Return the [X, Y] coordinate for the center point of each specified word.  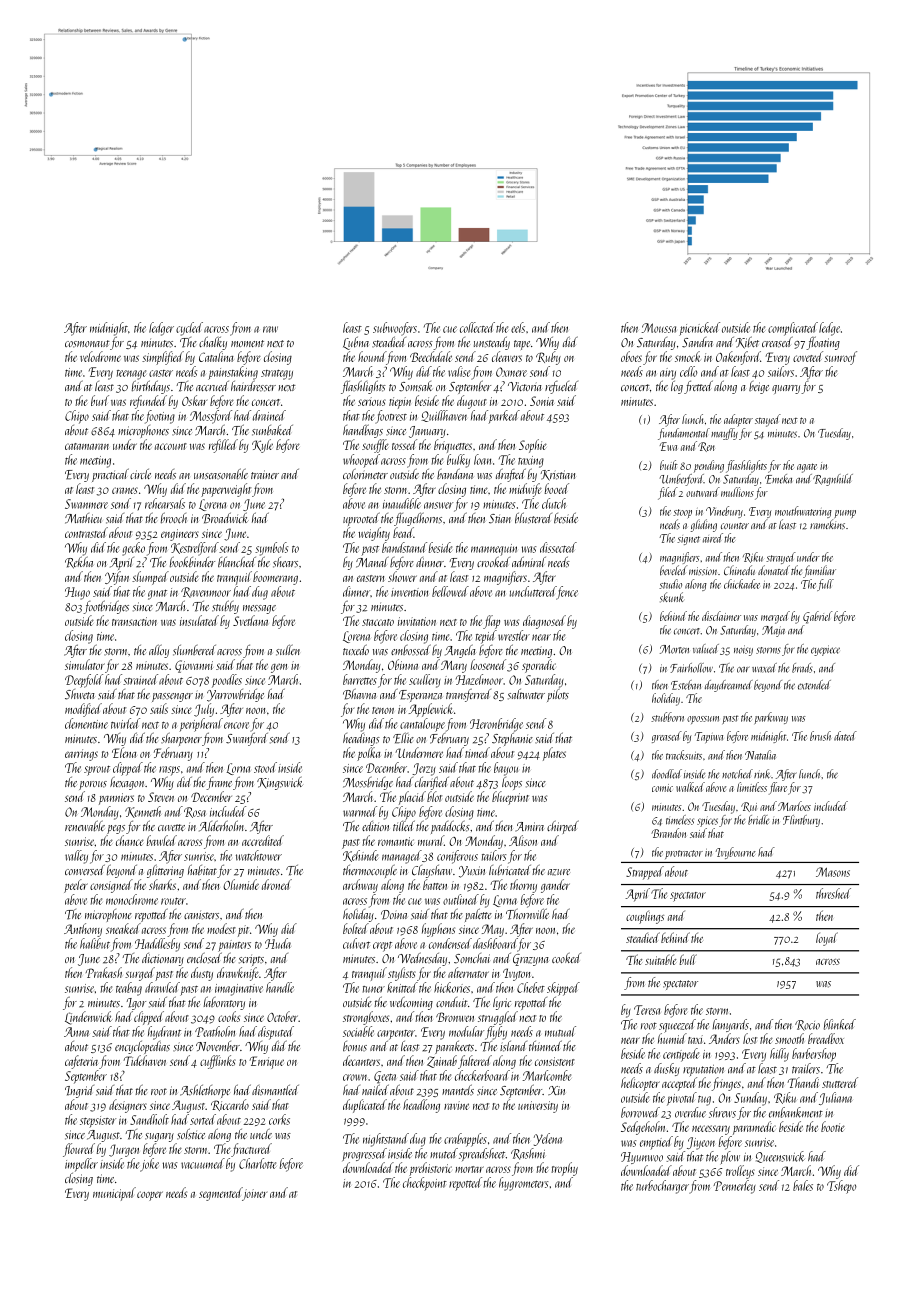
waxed [764, 668]
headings [361, 739]
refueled [561, 387]
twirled [125, 723]
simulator [85, 664]
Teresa [647, 1010]
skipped [563, 989]
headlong [421, 1106]
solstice [191, 1134]
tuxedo [356, 649]
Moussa [658, 328]
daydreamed [729, 686]
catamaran [87, 446]
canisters [201, 915]
